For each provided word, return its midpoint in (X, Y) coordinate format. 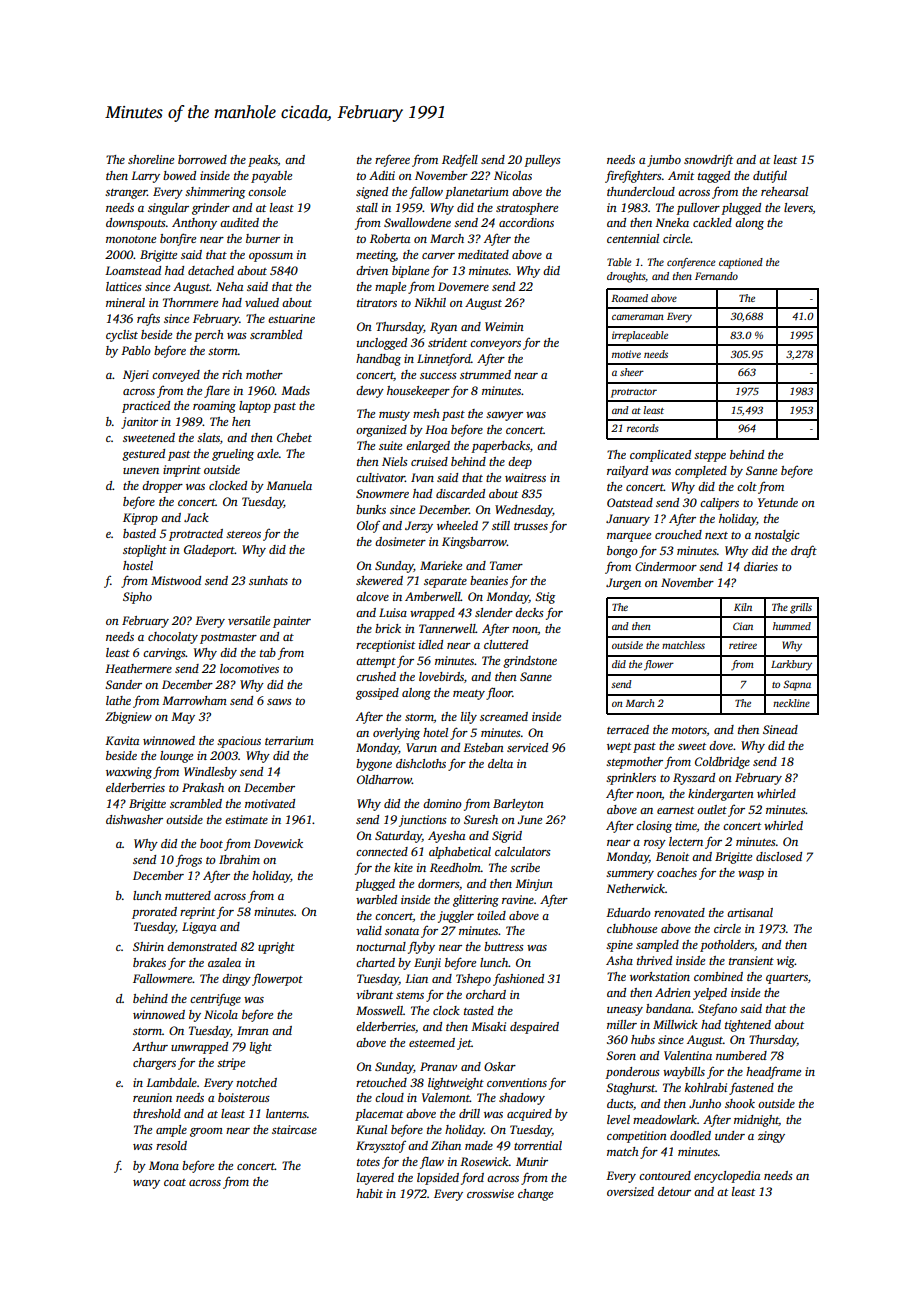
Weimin (504, 326)
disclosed (779, 856)
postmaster (228, 639)
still (501, 525)
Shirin (148, 946)
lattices (124, 286)
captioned (741, 263)
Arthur (150, 1046)
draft (804, 551)
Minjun (534, 885)
